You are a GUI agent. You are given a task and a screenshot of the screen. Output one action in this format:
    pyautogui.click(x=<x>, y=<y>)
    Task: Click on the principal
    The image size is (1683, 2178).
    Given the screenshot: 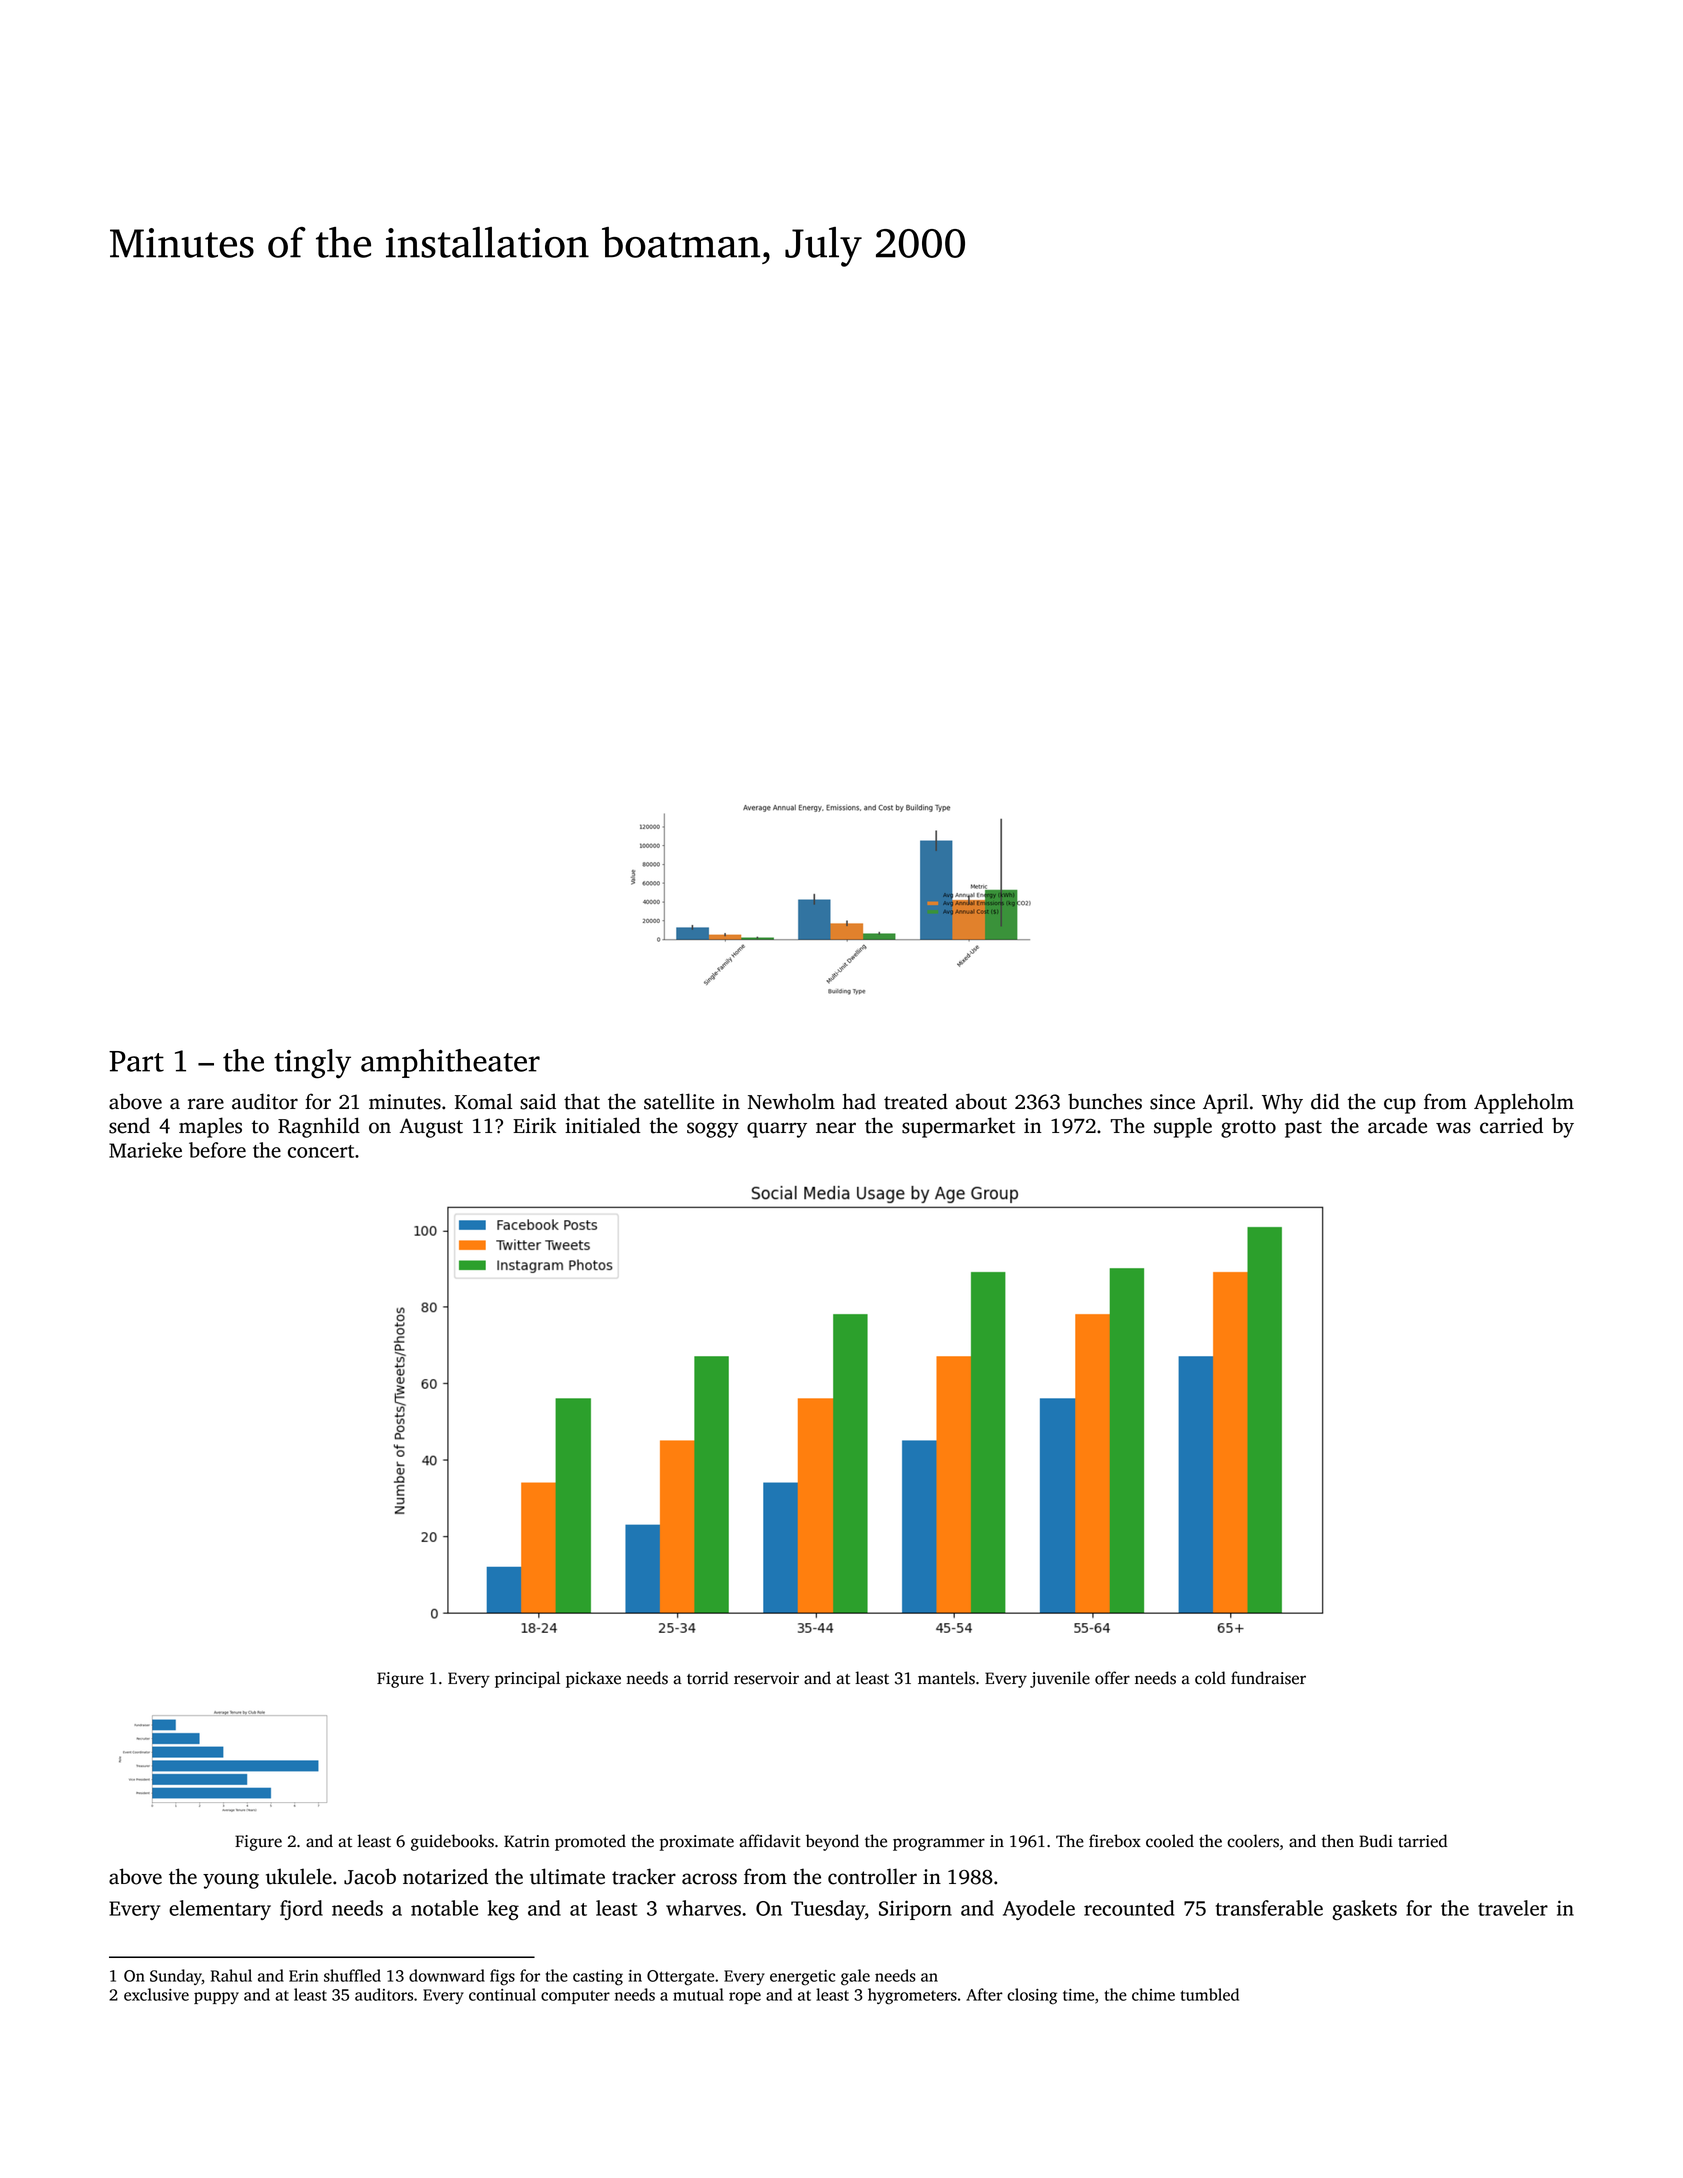 What is the action you would take?
    pyautogui.click(x=527, y=1679)
